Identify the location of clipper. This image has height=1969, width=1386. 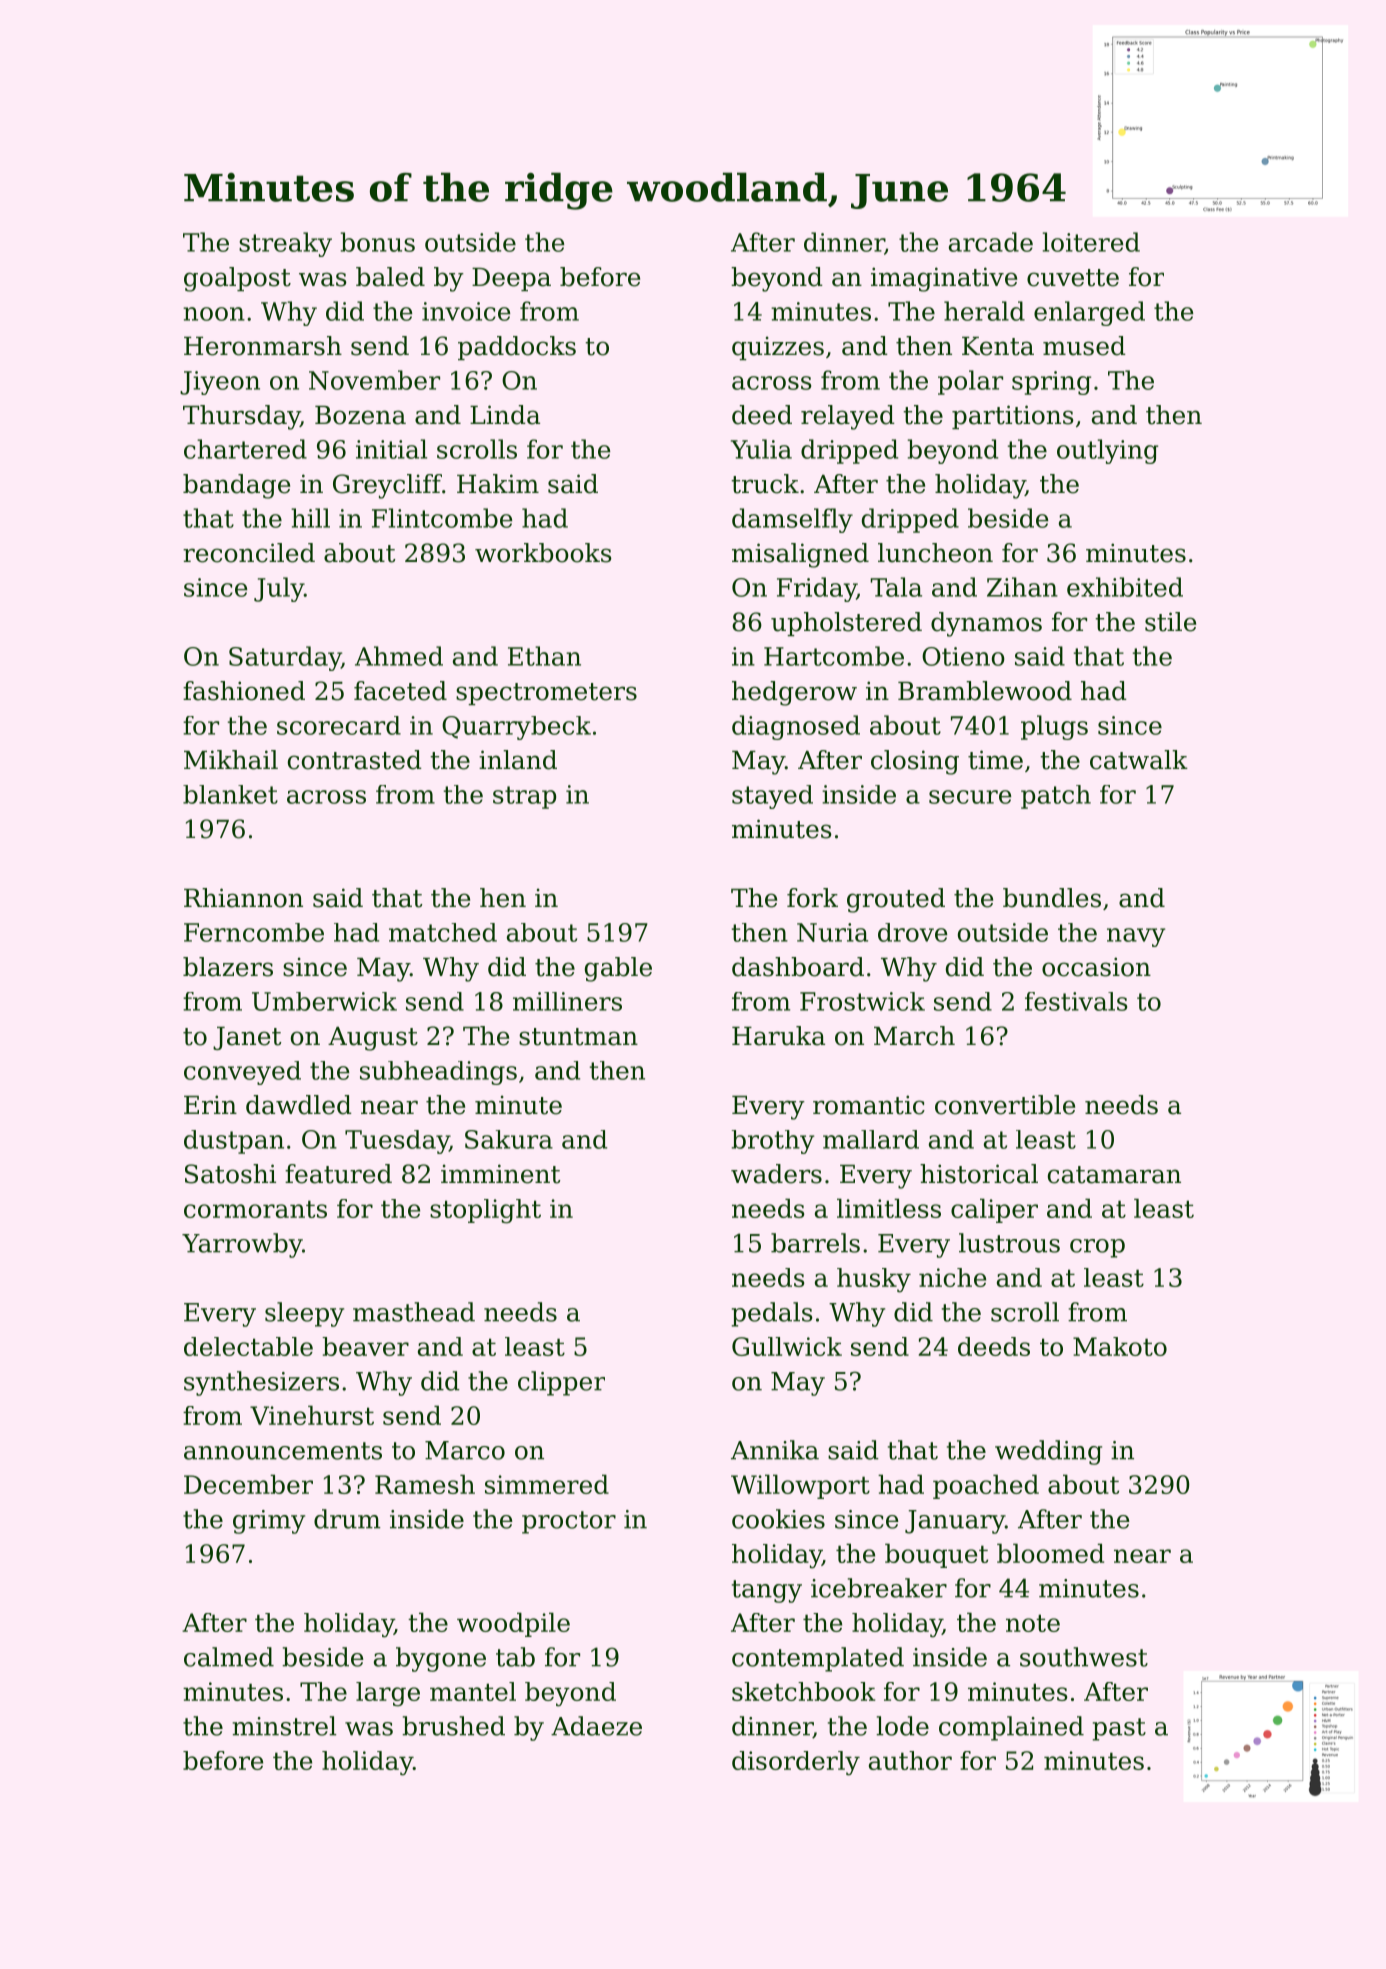
(561, 1383).
